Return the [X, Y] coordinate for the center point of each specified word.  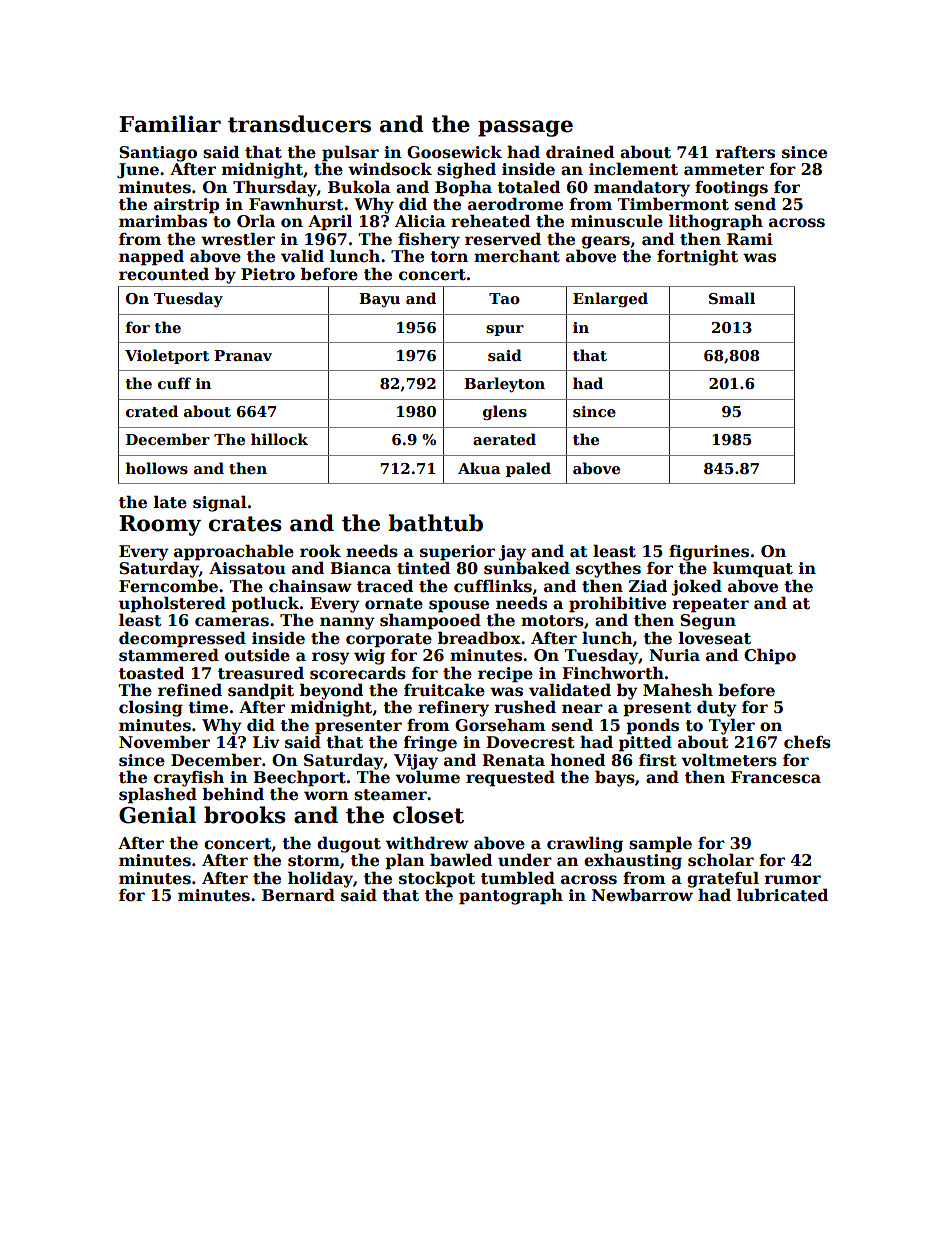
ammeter [724, 170]
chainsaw [310, 586]
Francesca [776, 777]
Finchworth [613, 673]
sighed [466, 170]
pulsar [350, 153]
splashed [158, 795]
